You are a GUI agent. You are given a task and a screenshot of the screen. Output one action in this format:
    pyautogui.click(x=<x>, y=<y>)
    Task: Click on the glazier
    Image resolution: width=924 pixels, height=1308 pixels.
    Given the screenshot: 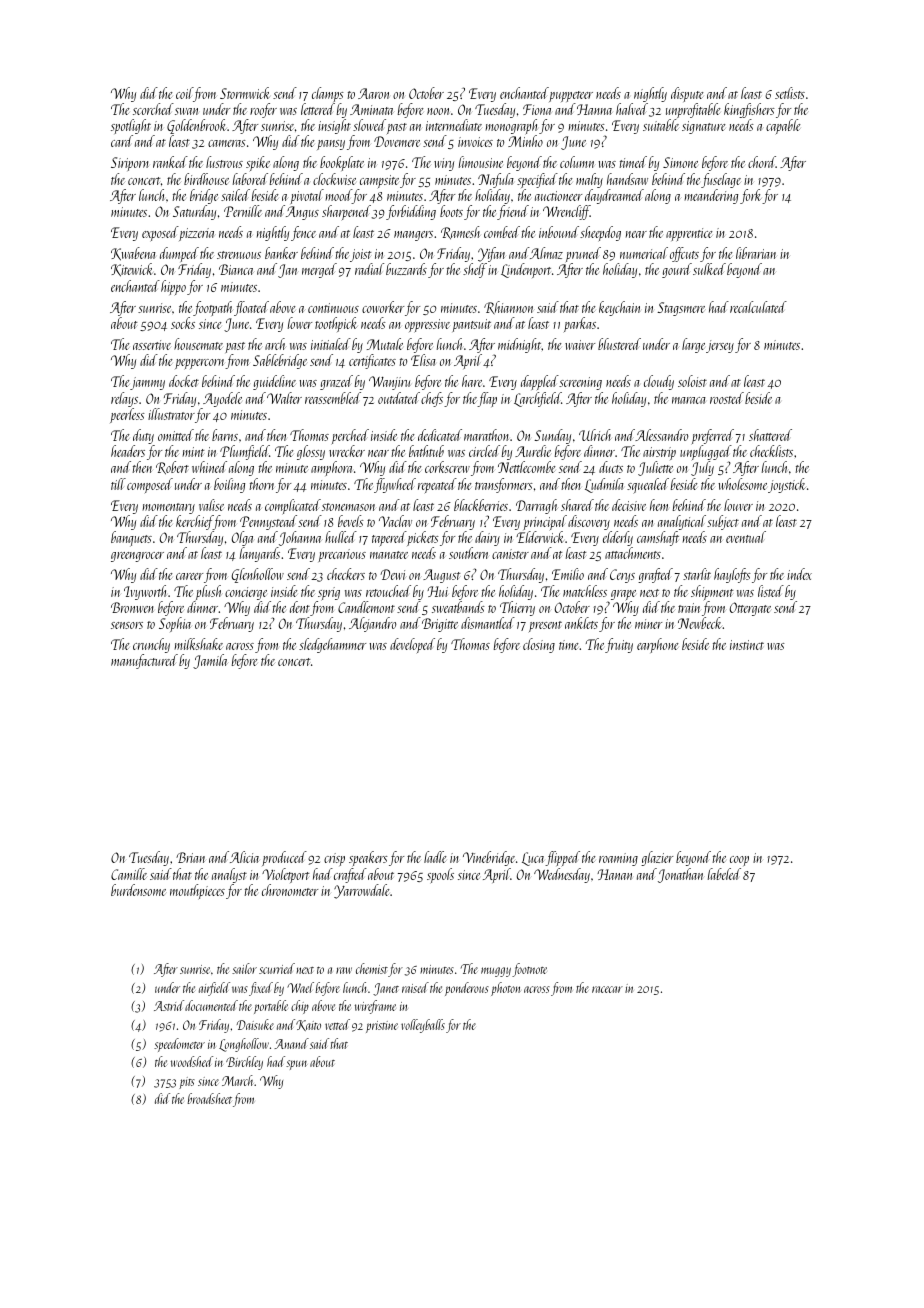 What is the action you would take?
    pyautogui.click(x=657, y=858)
